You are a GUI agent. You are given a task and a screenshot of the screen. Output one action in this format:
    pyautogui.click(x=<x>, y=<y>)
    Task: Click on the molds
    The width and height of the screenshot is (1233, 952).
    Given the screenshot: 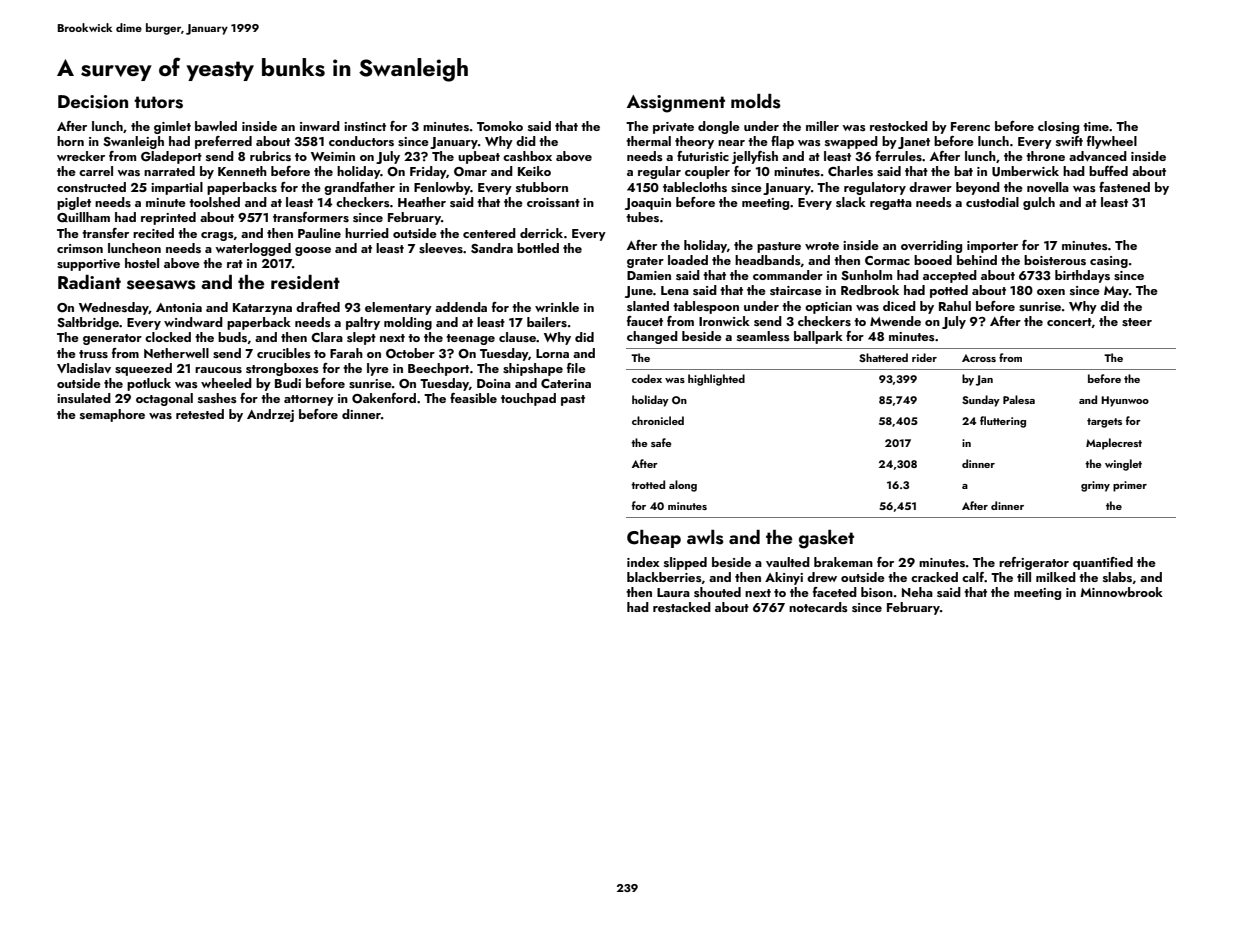 What is the action you would take?
    pyautogui.click(x=756, y=101)
